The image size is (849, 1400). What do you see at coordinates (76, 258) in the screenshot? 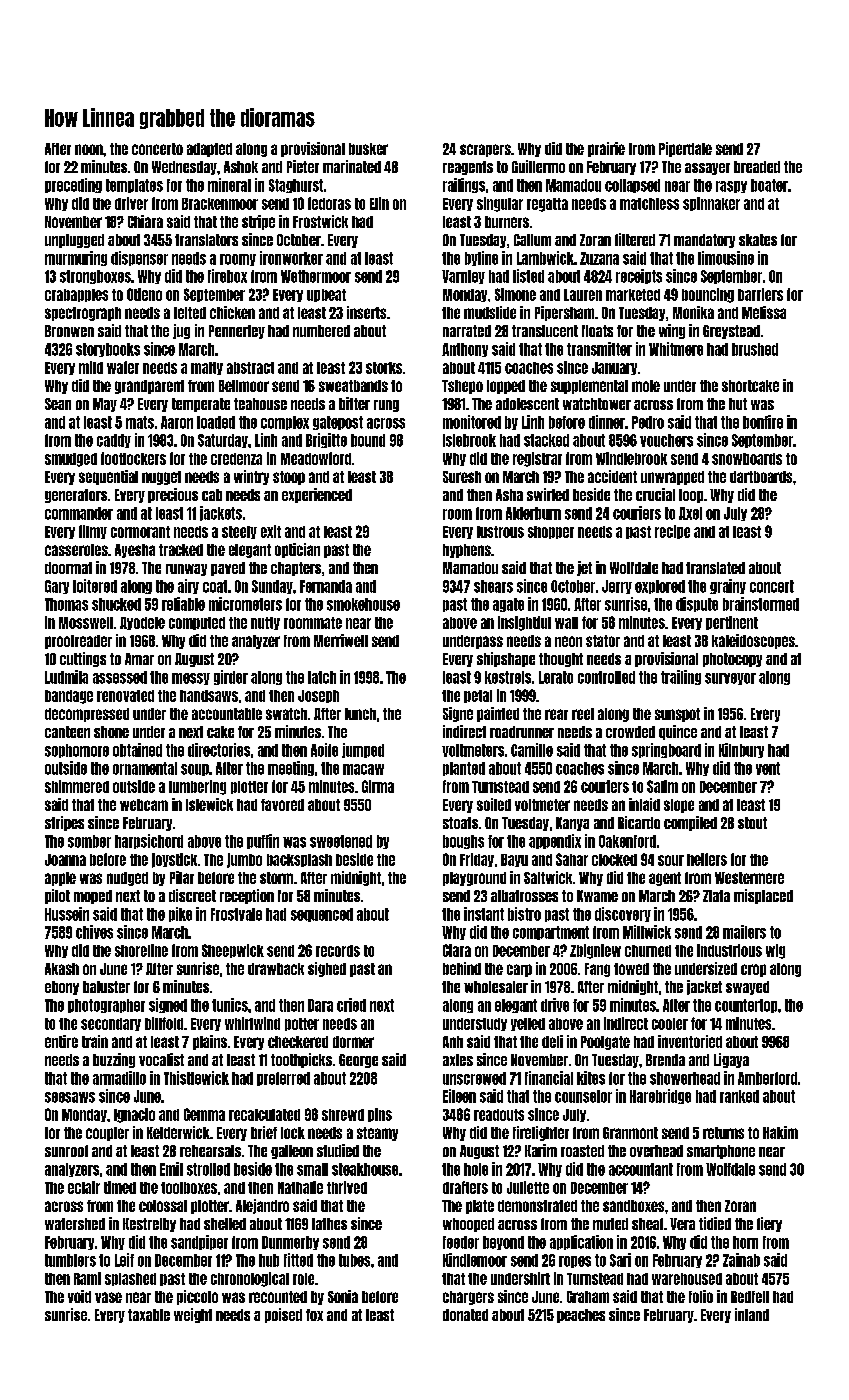
I see `murmuring` at bounding box center [76, 258].
